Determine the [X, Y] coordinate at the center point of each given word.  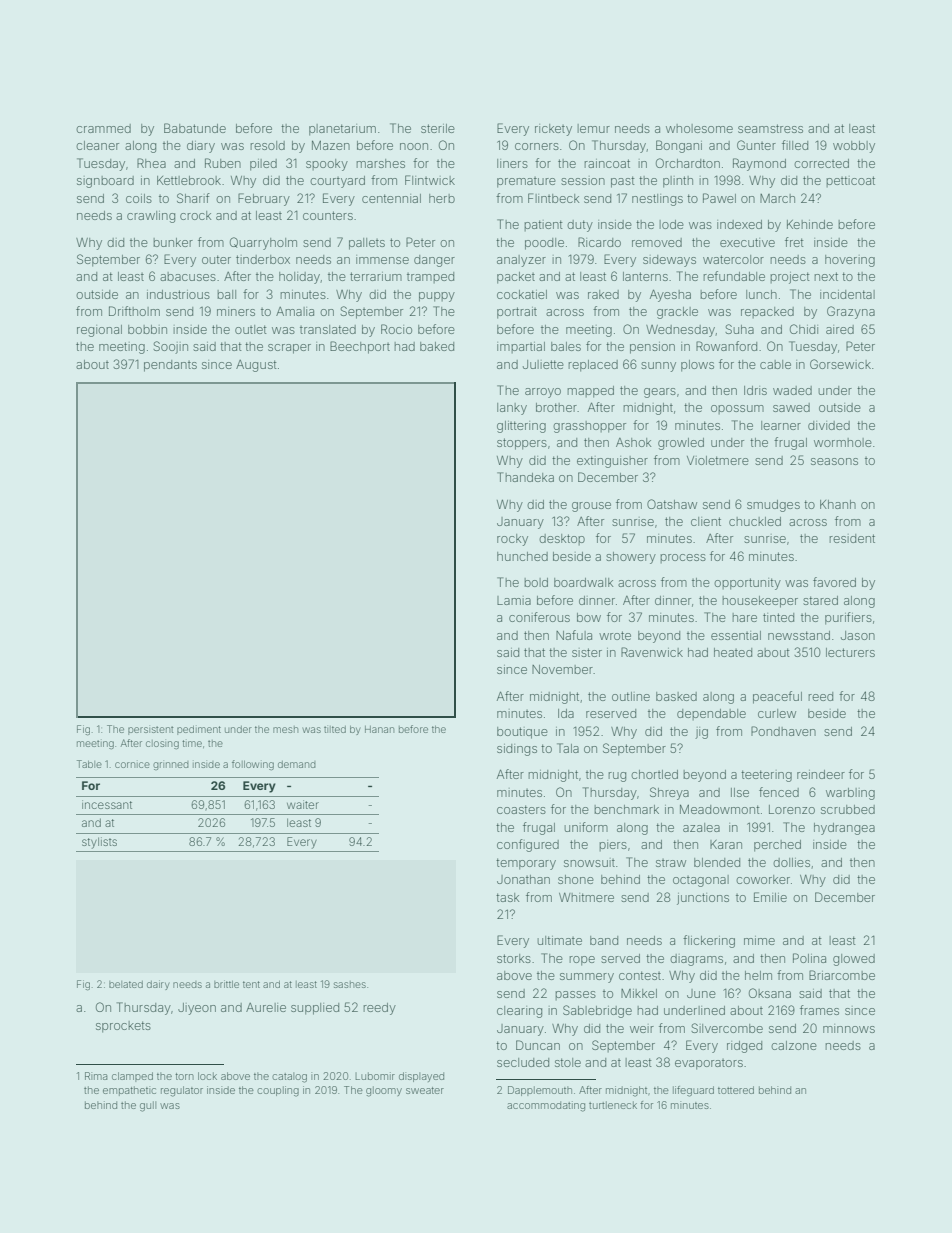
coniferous [539, 617]
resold [267, 145]
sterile [438, 128]
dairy [158, 985]
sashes [350, 984]
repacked [767, 312]
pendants [170, 366]
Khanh [838, 504]
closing [162, 744]
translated [328, 329]
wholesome [699, 128]
